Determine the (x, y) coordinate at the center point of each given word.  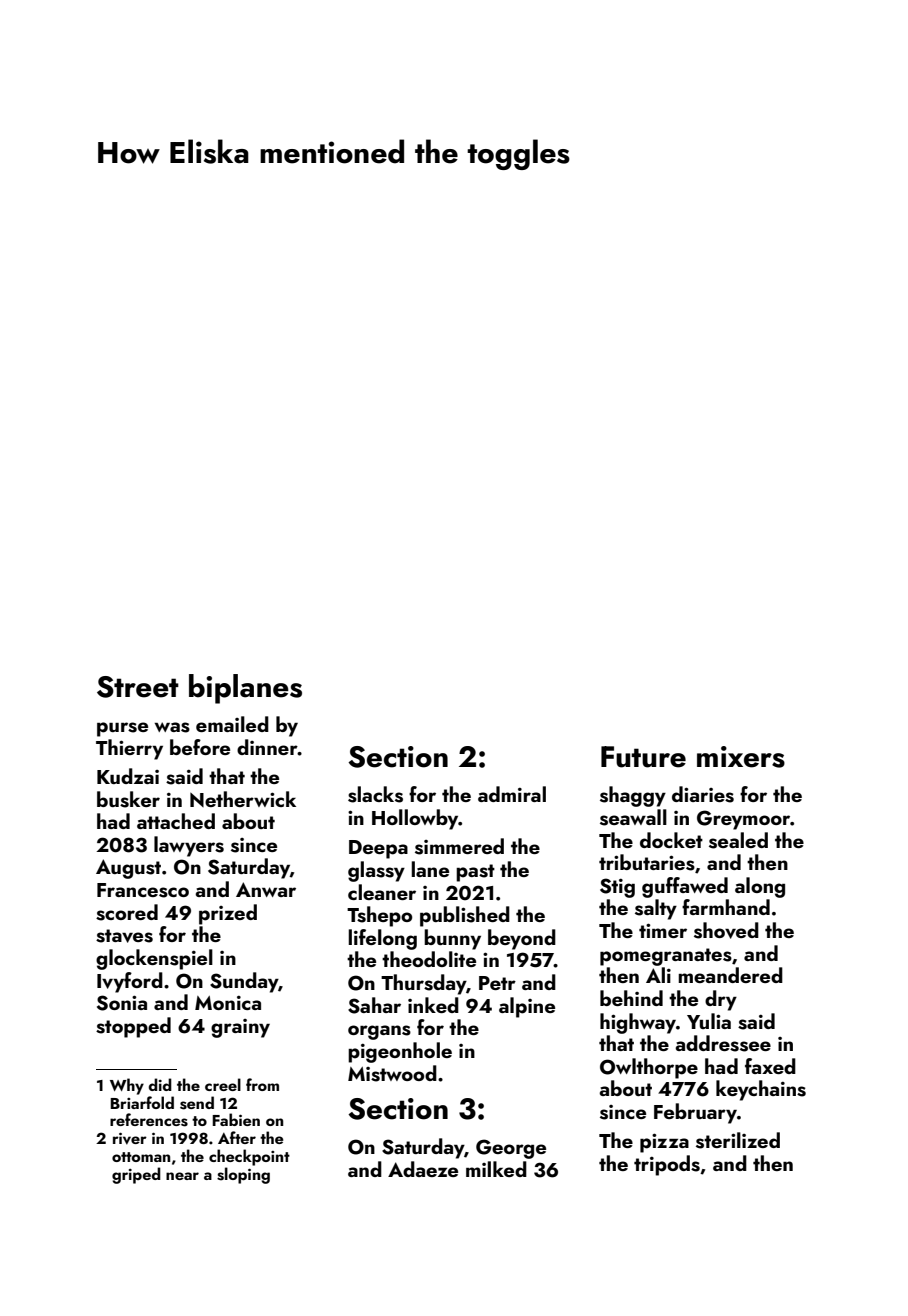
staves (124, 936)
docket (671, 840)
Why (127, 1086)
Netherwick (243, 799)
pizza (664, 1143)
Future (643, 757)
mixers (741, 757)
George (511, 1149)
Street (138, 687)
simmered (459, 846)
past (475, 873)
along (760, 887)
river (130, 1139)
